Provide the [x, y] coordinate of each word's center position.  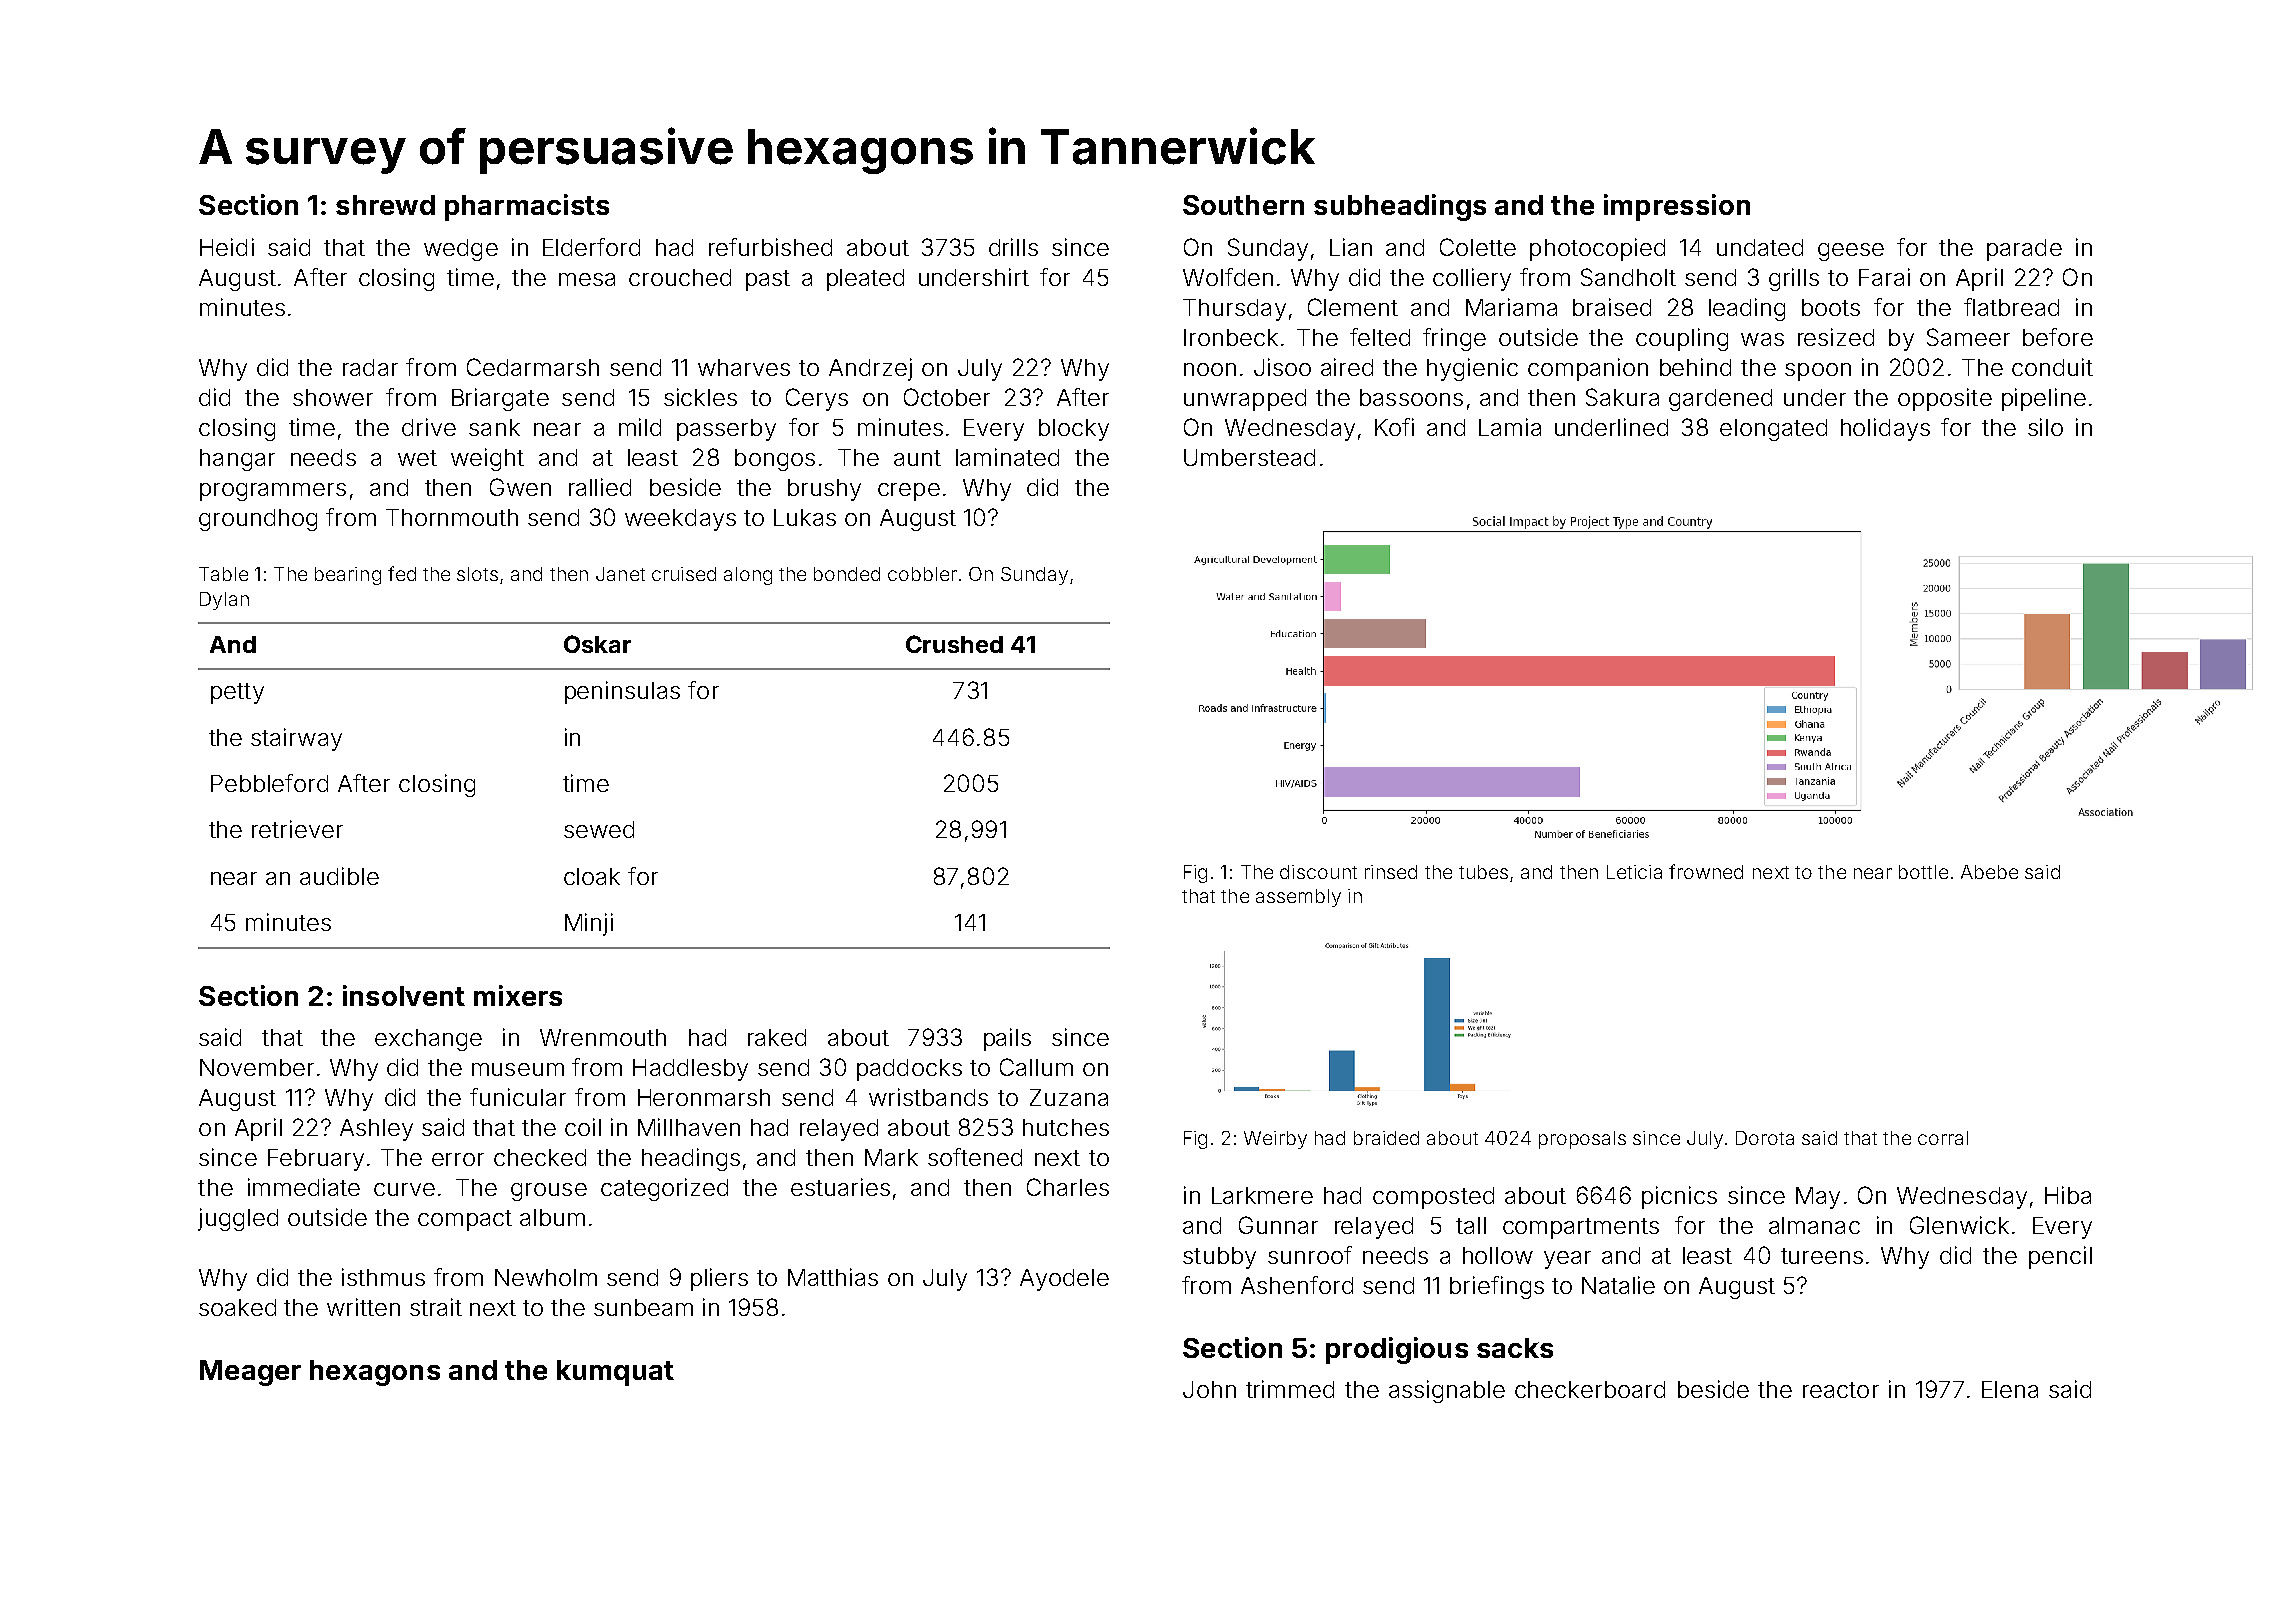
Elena [2010, 1389]
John [1209, 1389]
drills [1013, 247]
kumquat [615, 1373]
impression [1677, 207]
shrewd [385, 205]
